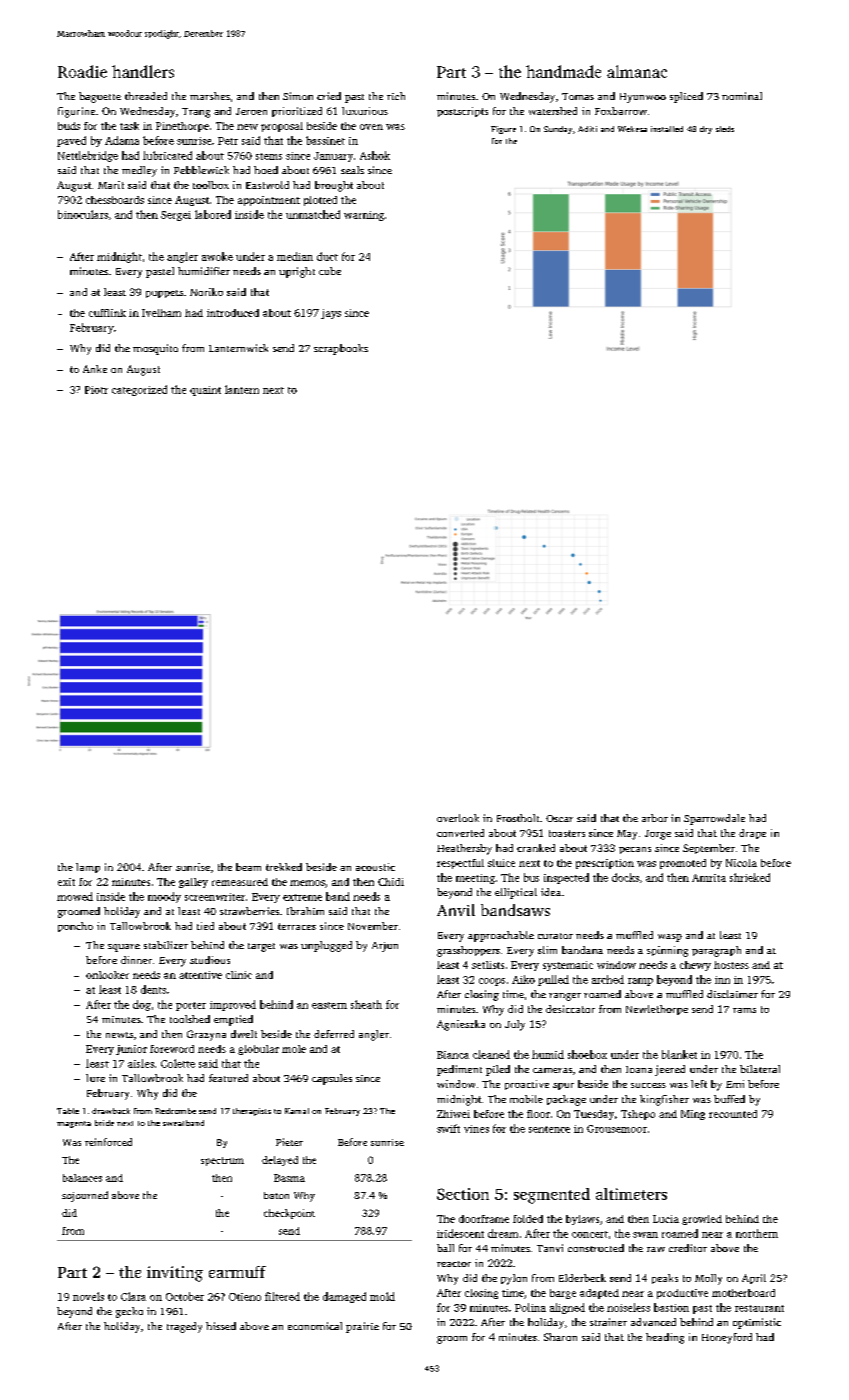 The width and height of the screenshot is (849, 1400). Describe the element at coordinates (518, 818) in the screenshot. I see `Frostholt` at that location.
